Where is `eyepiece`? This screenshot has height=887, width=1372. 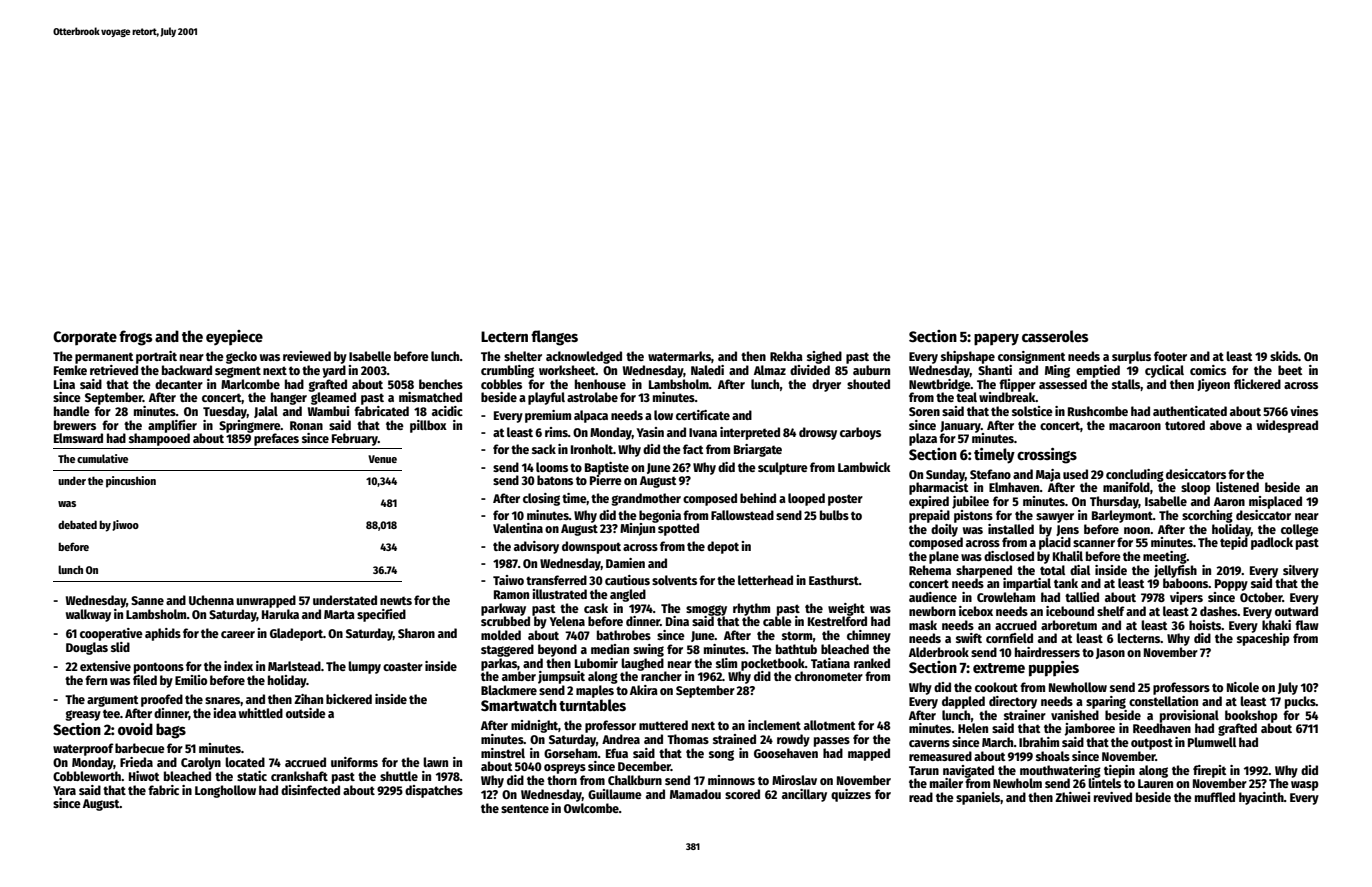 eyepiece is located at coordinates (234, 337).
